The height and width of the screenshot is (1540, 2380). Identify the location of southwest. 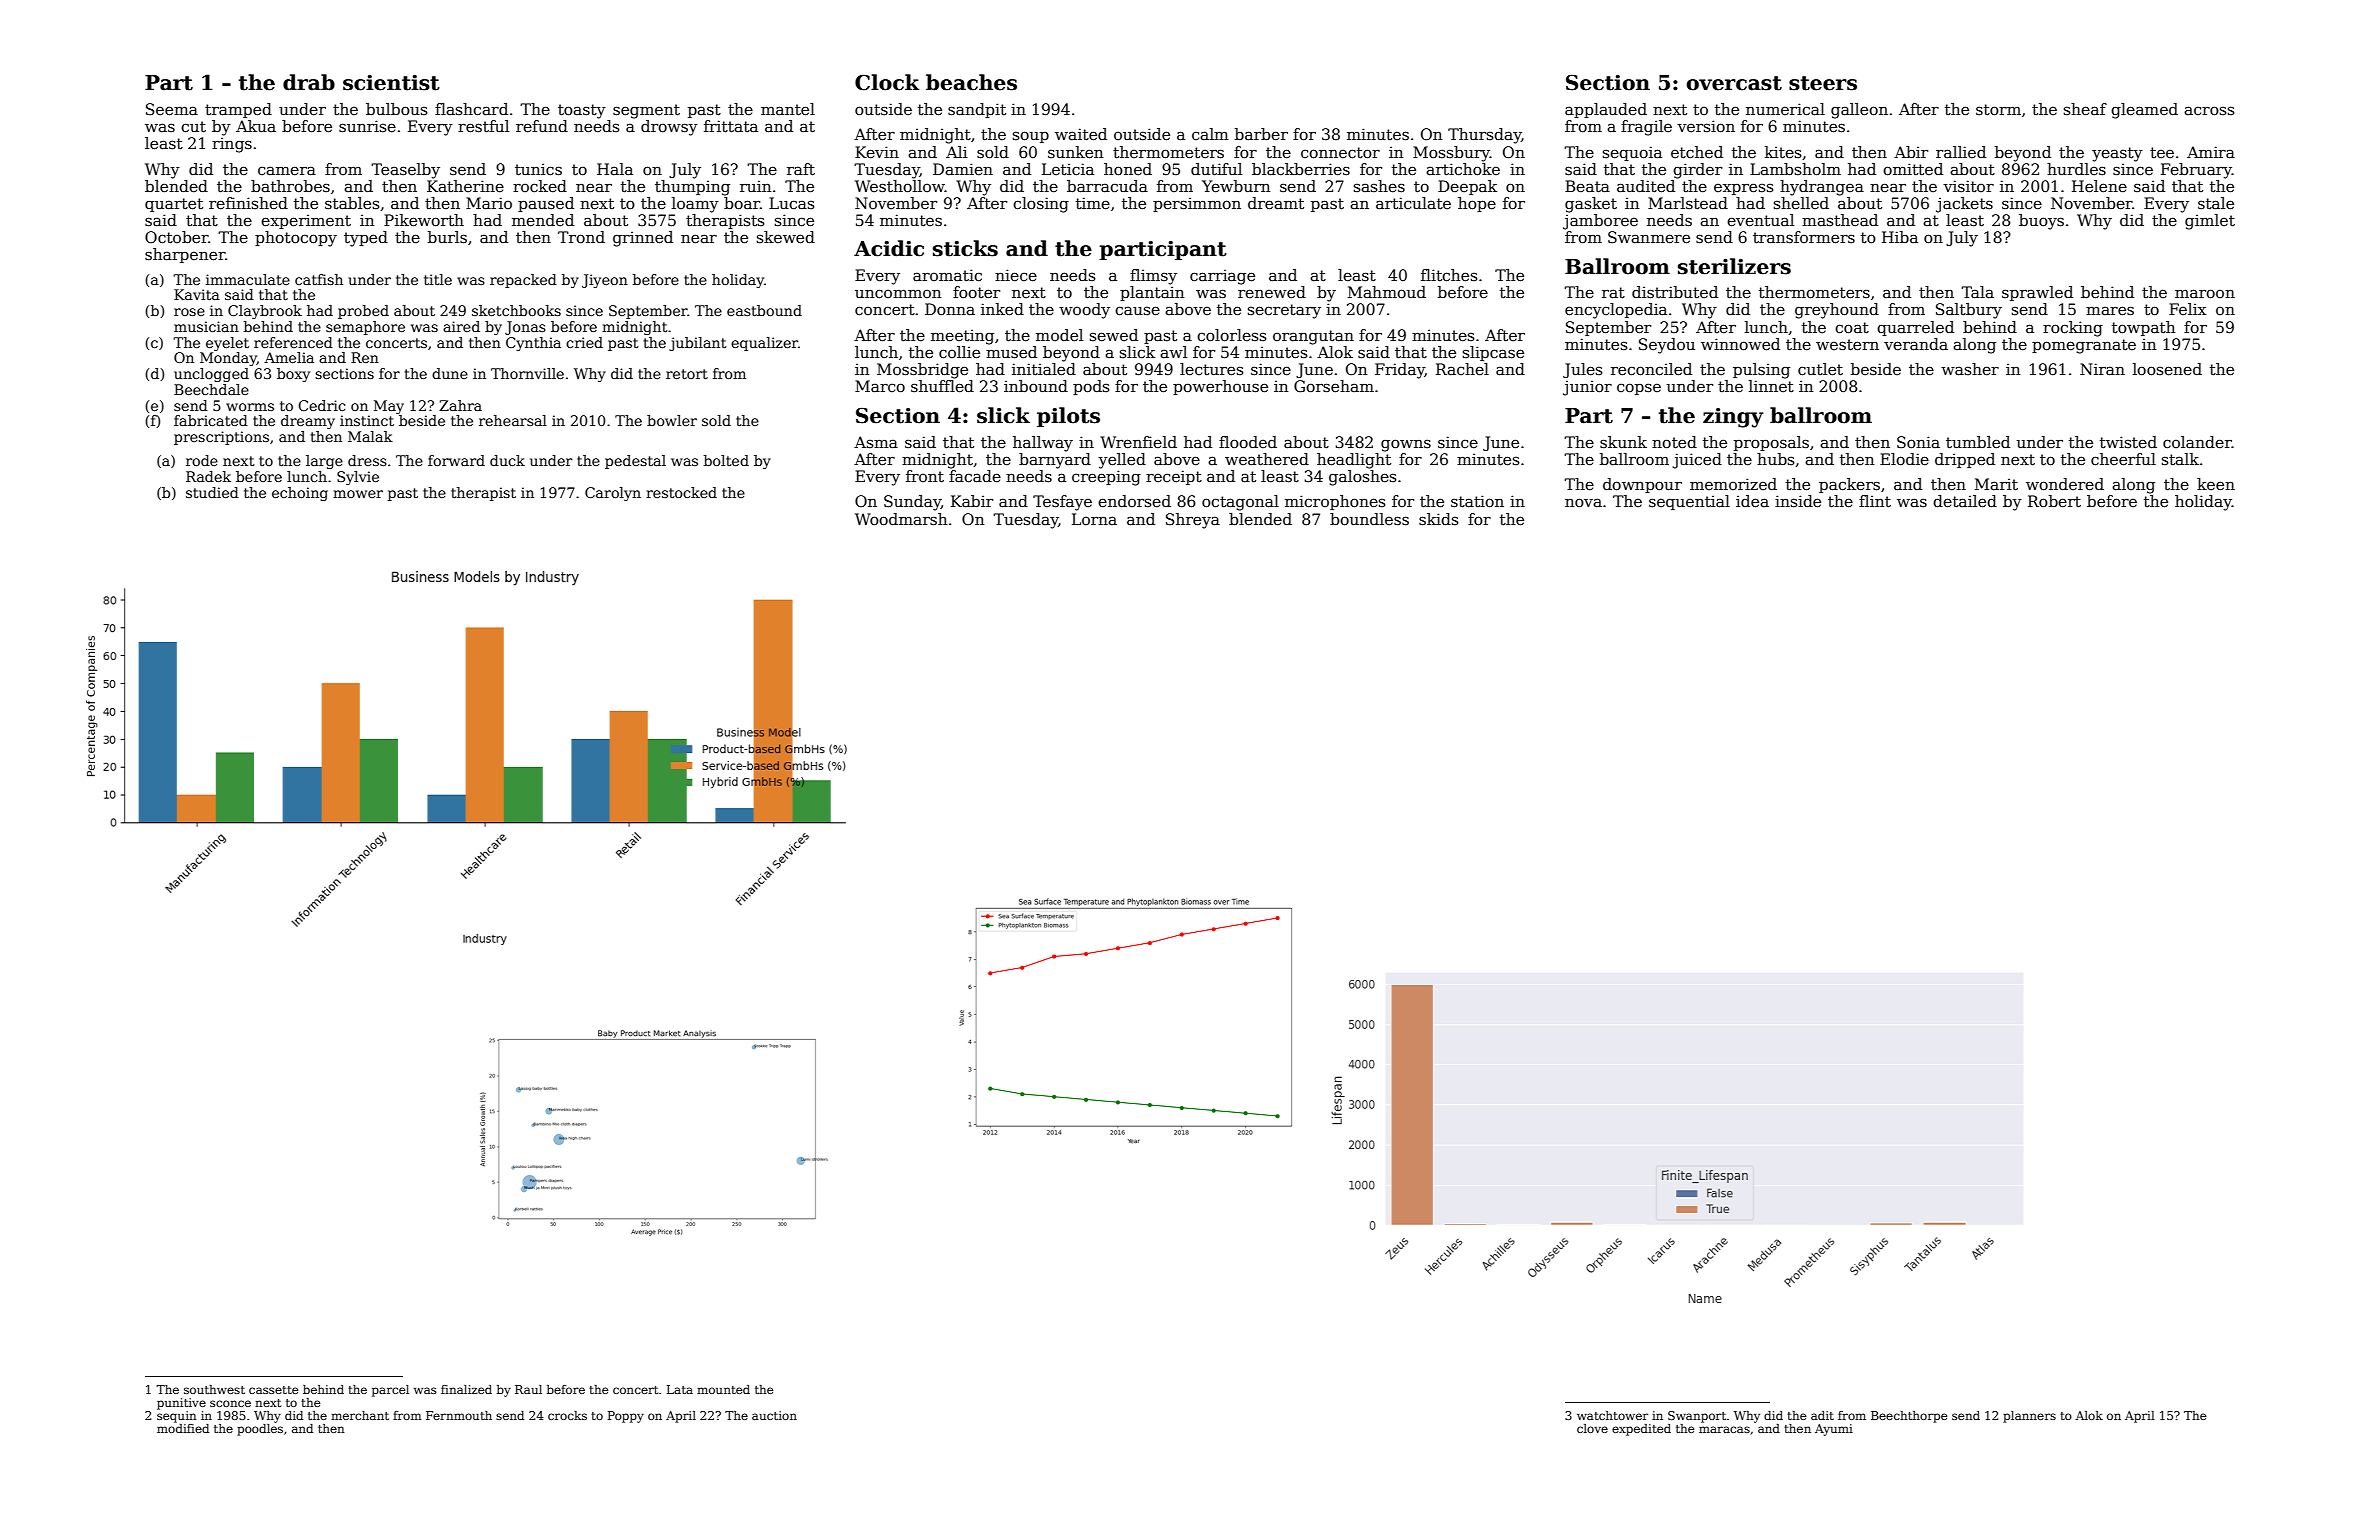
(214, 1389).
